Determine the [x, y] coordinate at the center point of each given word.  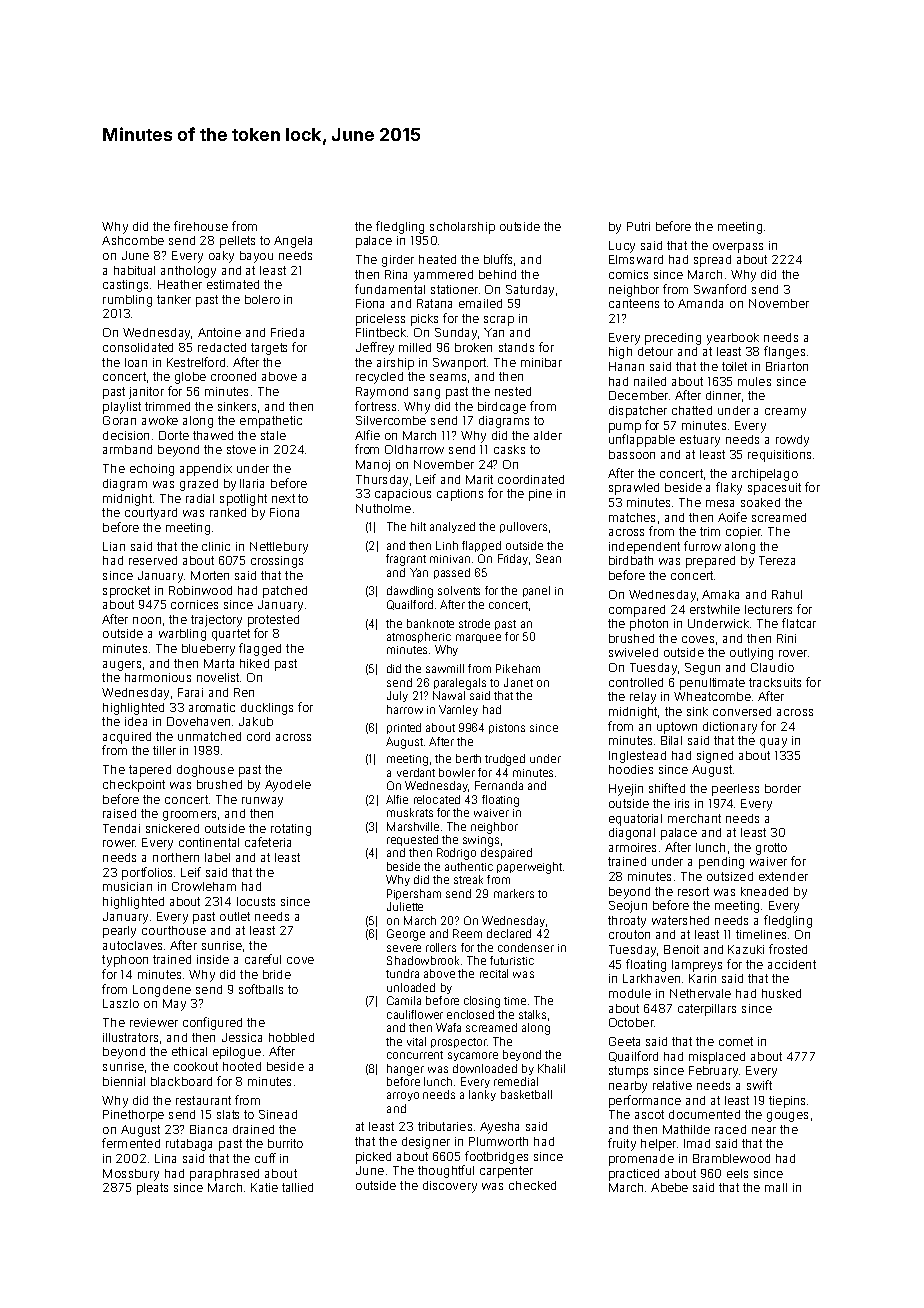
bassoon [632, 454]
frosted [788, 949]
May [174, 1005]
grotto [771, 849]
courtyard [151, 514]
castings [125, 286]
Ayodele [288, 786]
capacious [403, 495]
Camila [404, 1000]
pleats [152, 1189]
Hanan [626, 366]
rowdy [792, 441]
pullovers [523, 527]
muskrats [410, 812]
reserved [153, 560]
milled [415, 347]
